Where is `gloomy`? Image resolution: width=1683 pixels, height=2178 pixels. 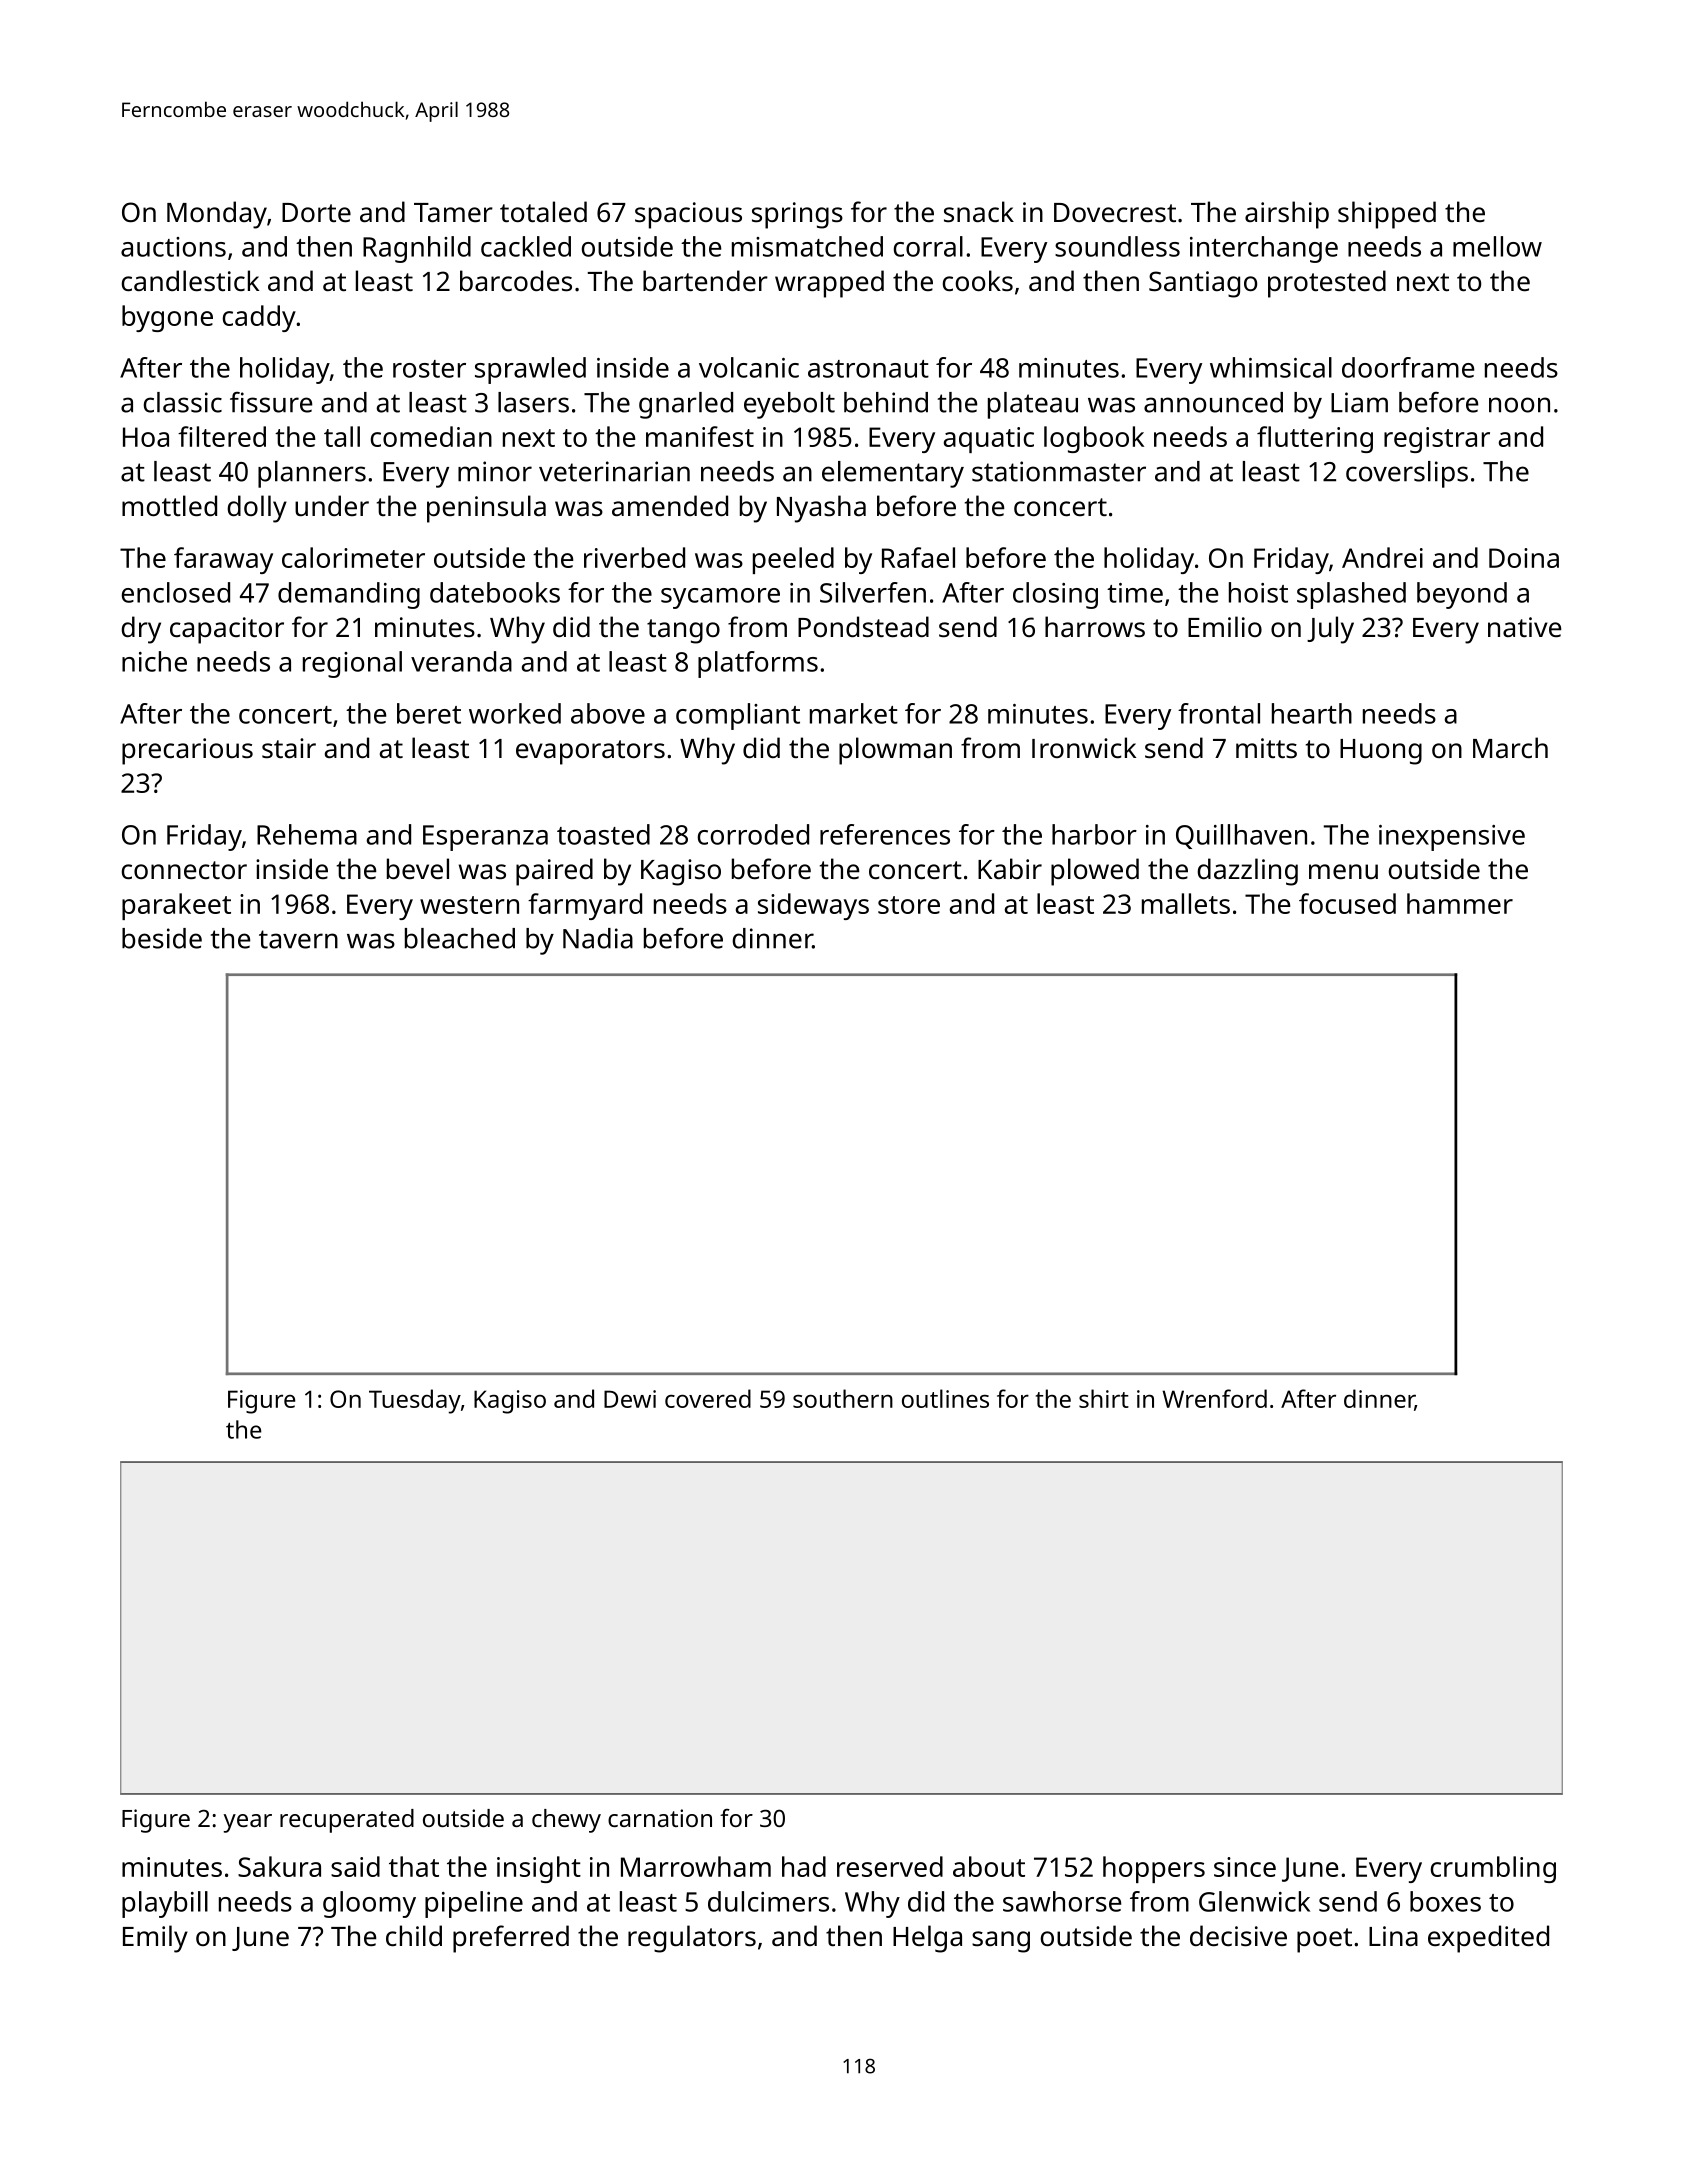 gloomy is located at coordinates (369, 1904).
